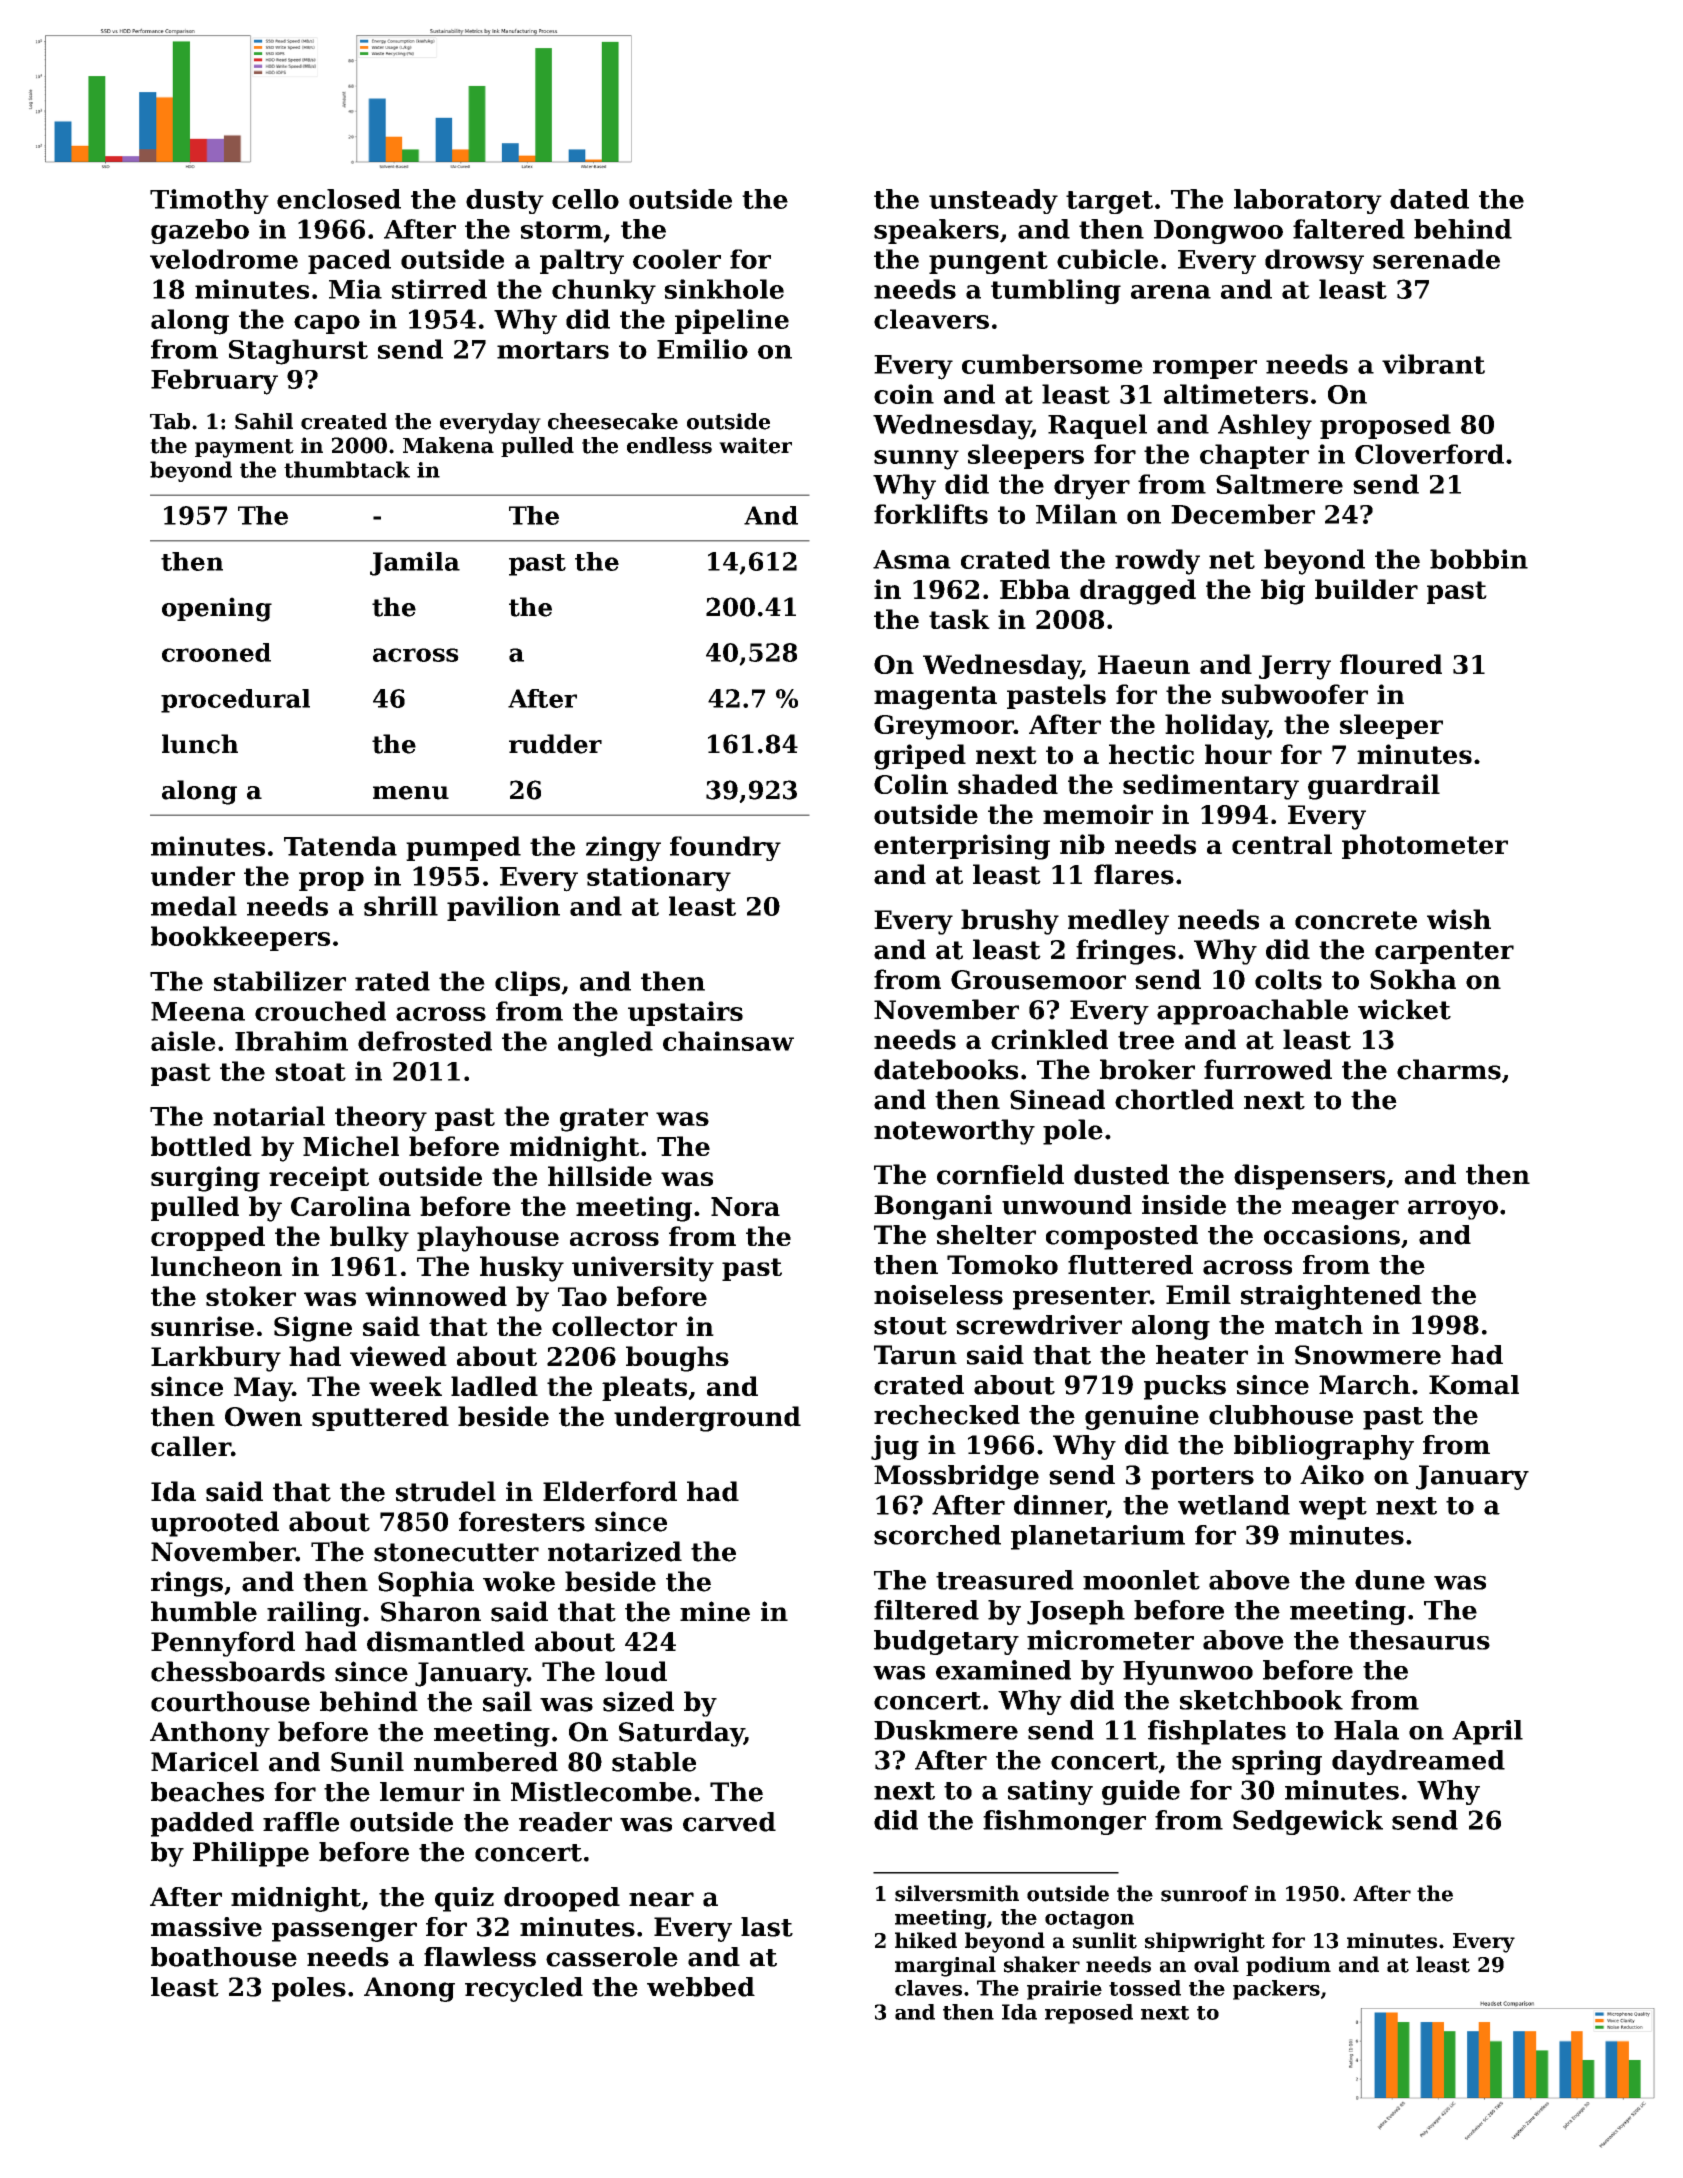 The width and height of the screenshot is (1683, 2178). I want to click on enclosed, so click(339, 199).
